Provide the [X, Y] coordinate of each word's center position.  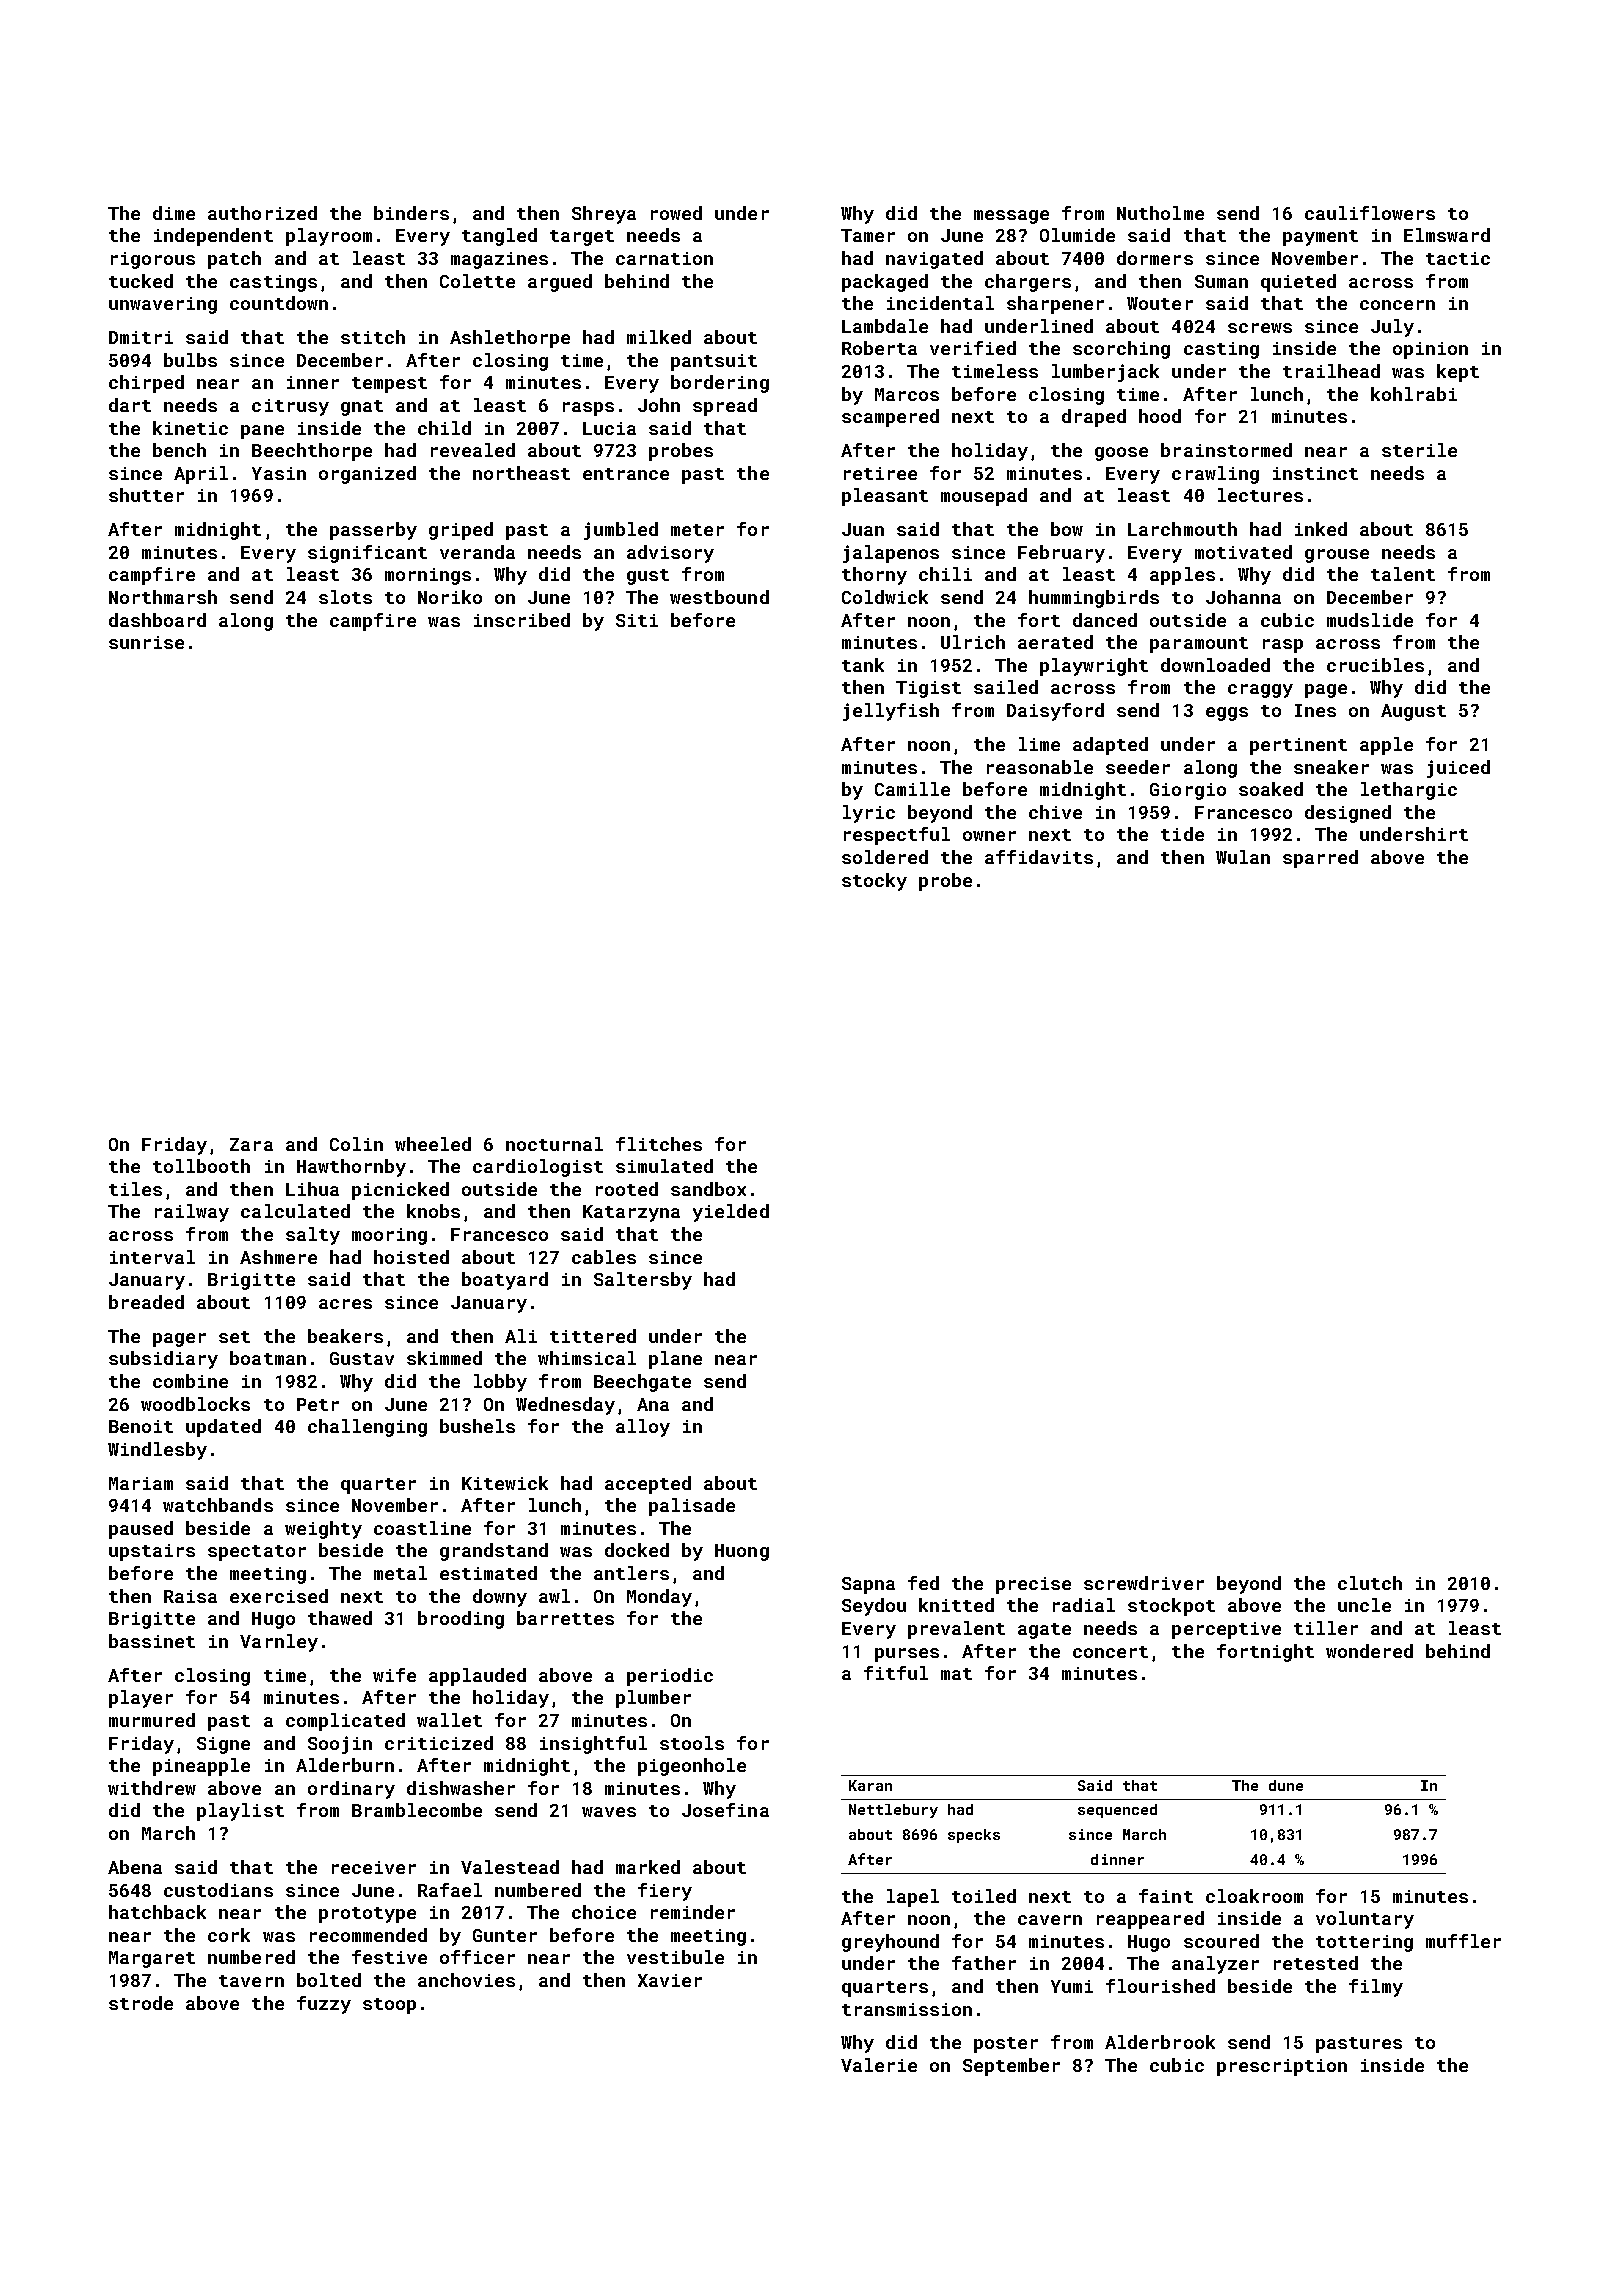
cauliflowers [1370, 213]
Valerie [879, 2065]
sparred [1320, 859]
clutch [1370, 1583]
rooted [627, 1189]
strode [141, 2003]
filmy [1376, 1988]
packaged [885, 283]
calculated [295, 1211]
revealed [473, 450]
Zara [251, 1144]
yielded [731, 1213]
